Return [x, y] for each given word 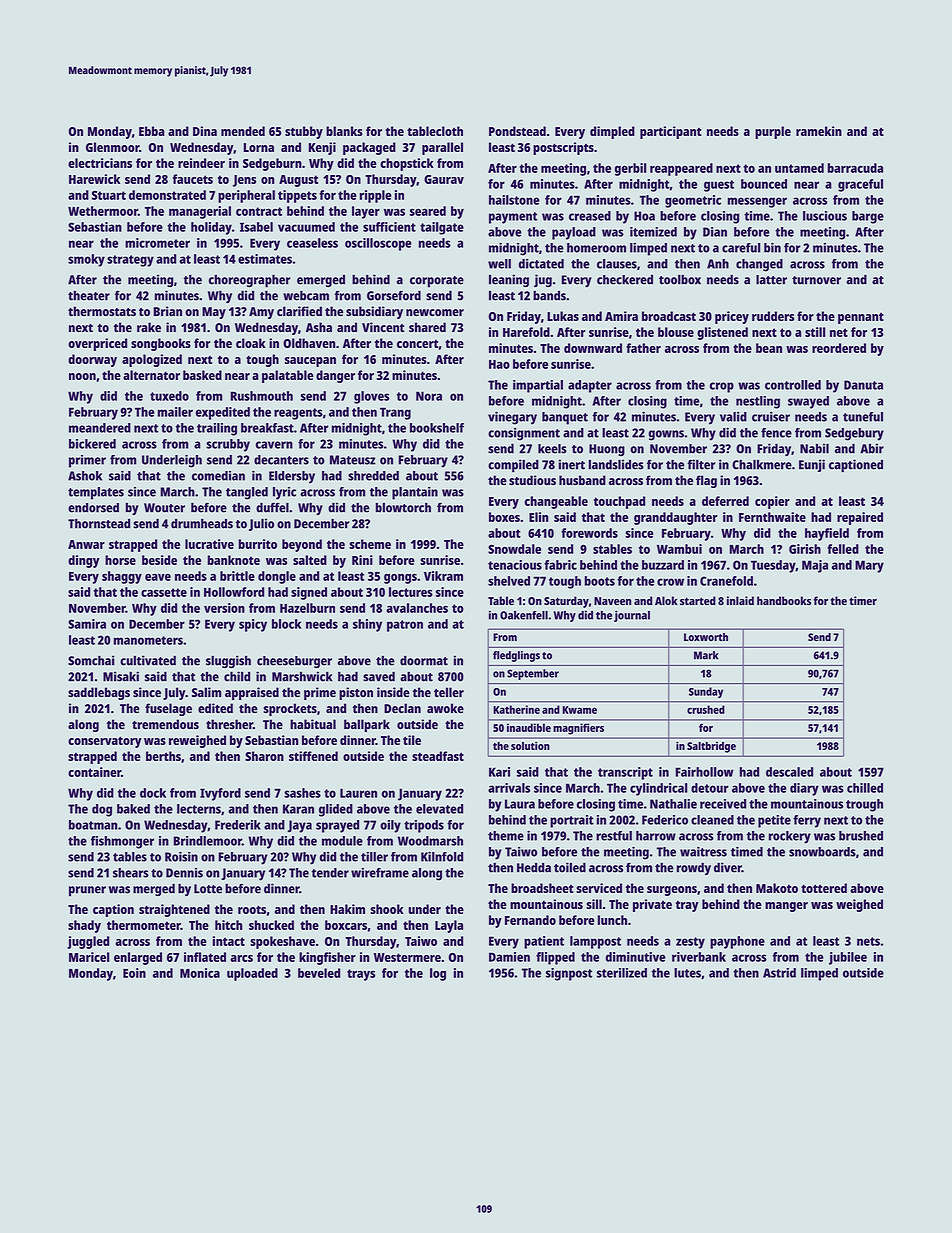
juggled [88, 942]
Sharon [264, 756]
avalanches [417, 608]
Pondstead [517, 131]
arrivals [509, 788]
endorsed [93, 508]
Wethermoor [103, 211]
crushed [706, 709]
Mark [706, 655]
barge [868, 217]
